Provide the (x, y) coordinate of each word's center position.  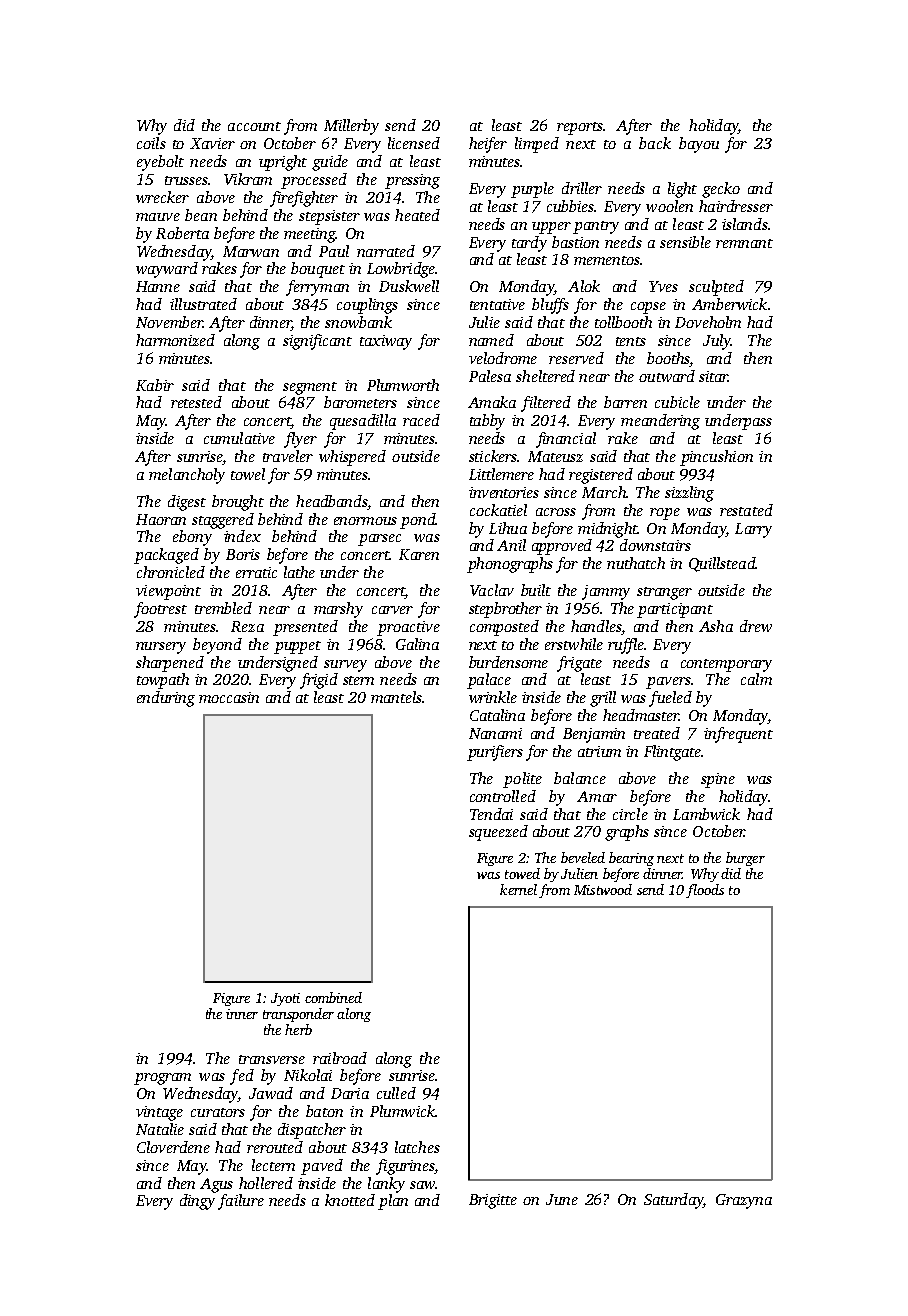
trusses (186, 180)
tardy (529, 244)
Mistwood (603, 889)
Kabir (155, 385)
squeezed (498, 833)
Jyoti (285, 999)
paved (322, 1167)
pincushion (716, 458)
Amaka (492, 402)
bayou (699, 145)
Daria (350, 1093)
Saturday (674, 1201)
